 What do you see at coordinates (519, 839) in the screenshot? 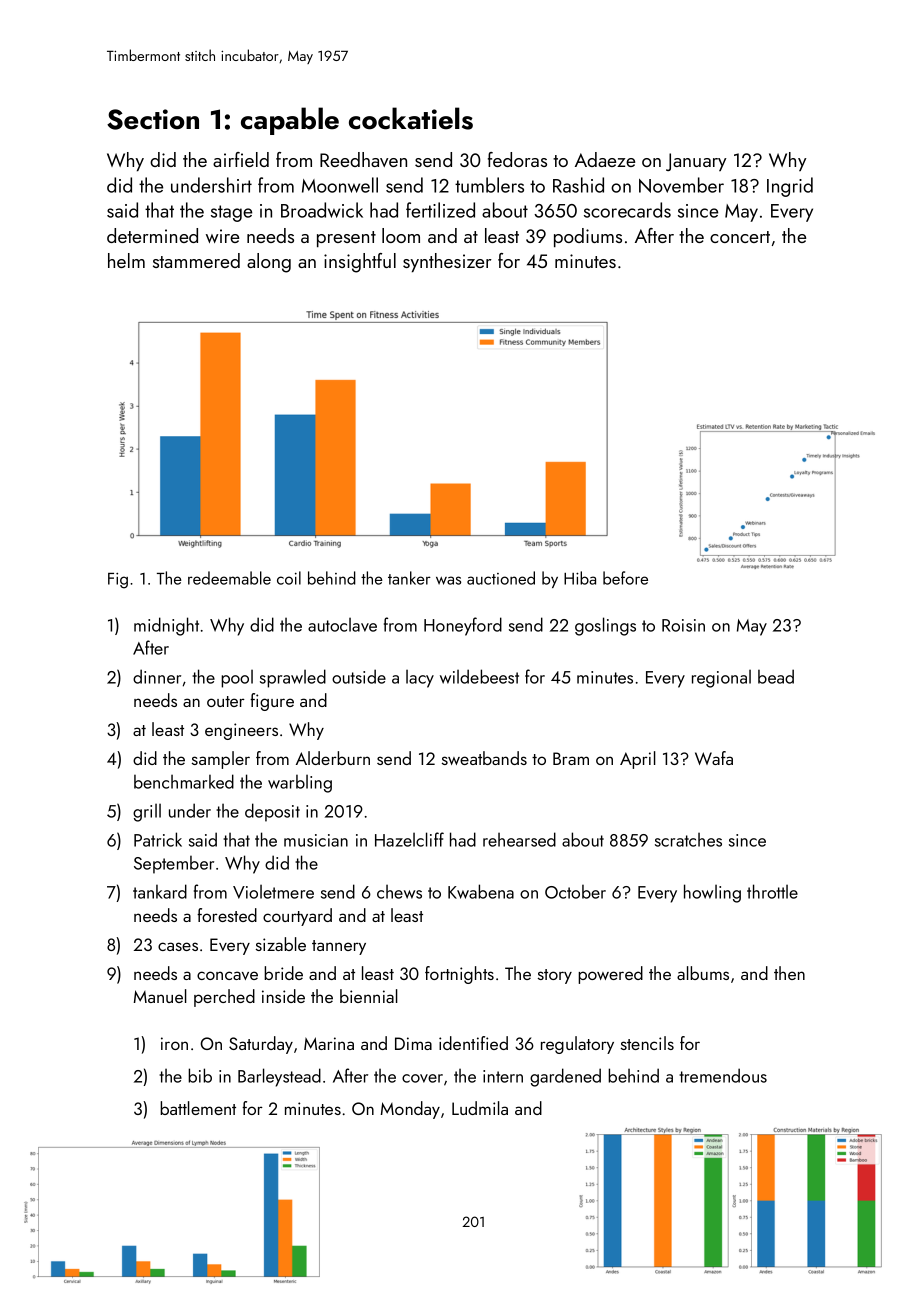
I see `rehearsed` at bounding box center [519, 839].
